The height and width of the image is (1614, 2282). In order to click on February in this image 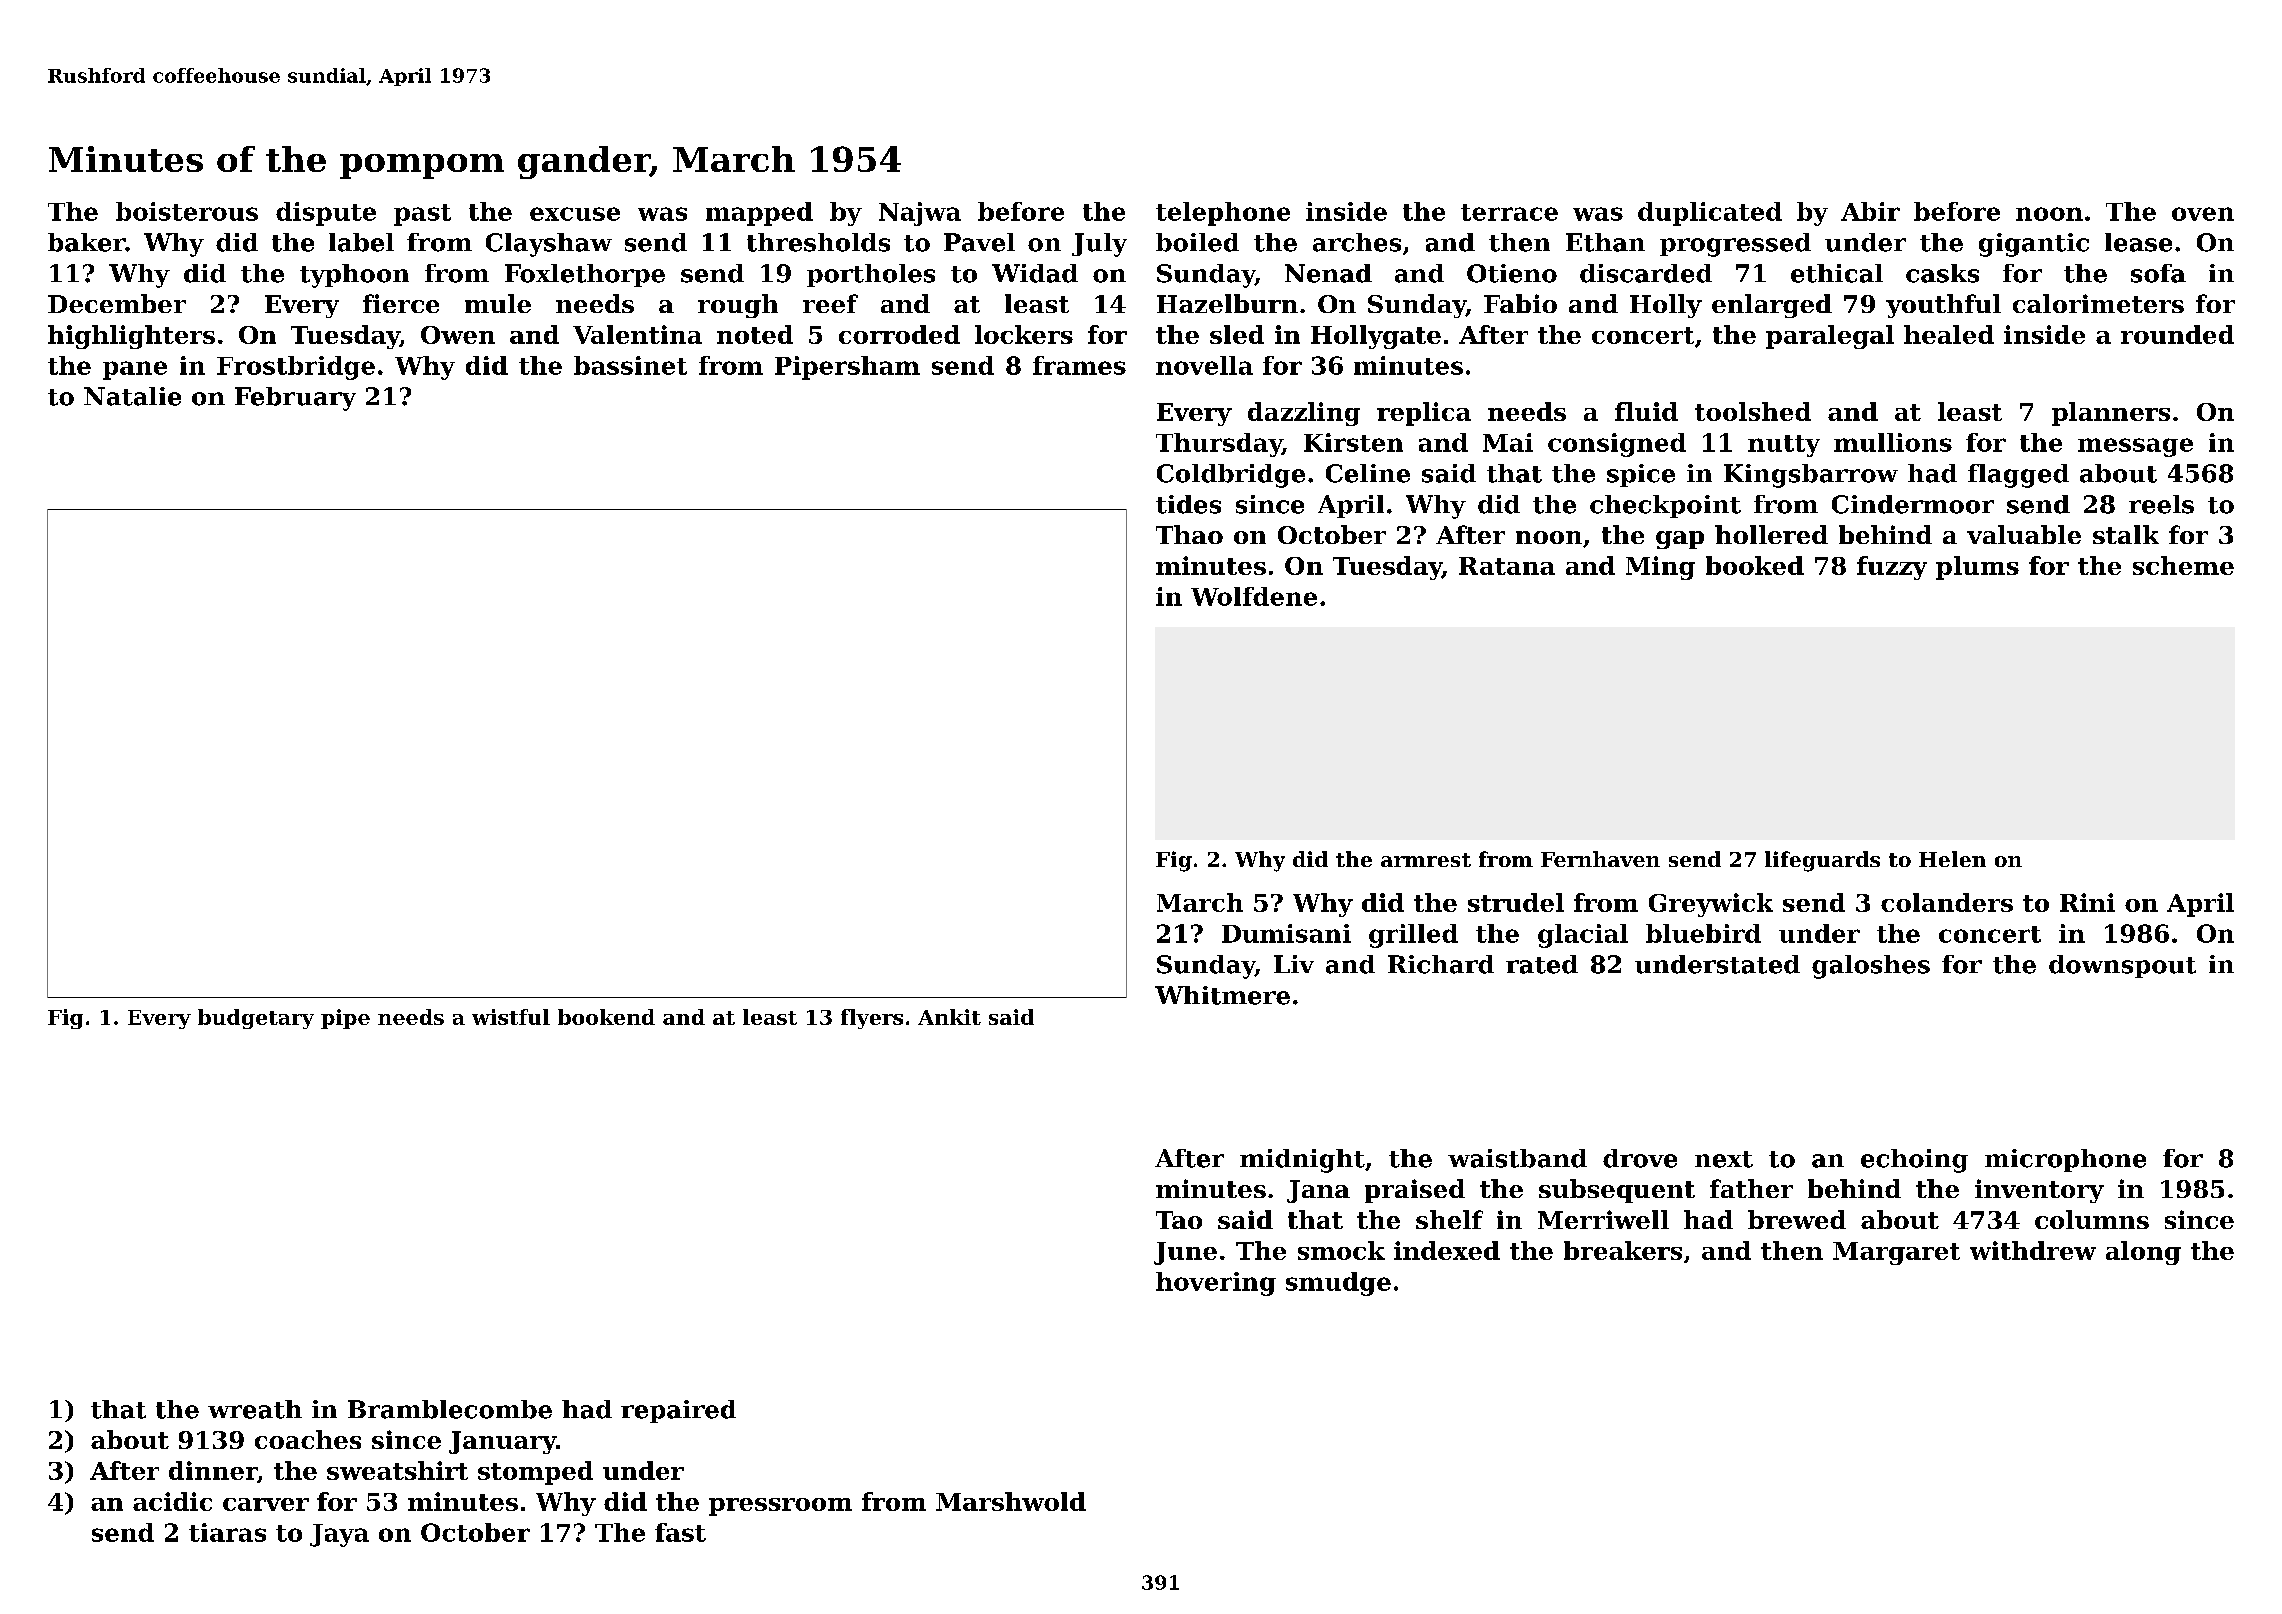, I will do `click(295, 399)`.
